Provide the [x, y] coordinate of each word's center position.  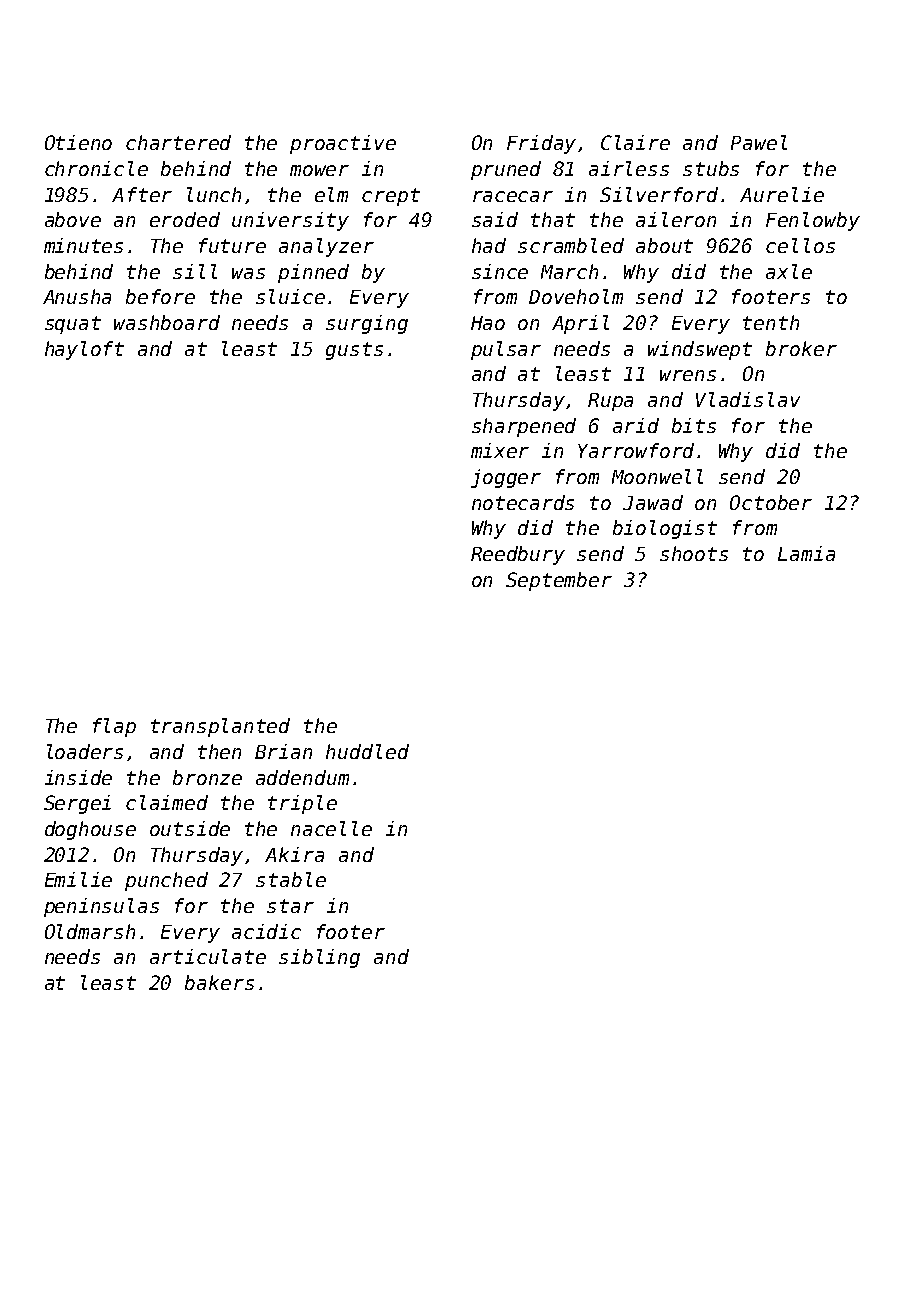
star [290, 906]
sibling [319, 958]
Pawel [759, 142]
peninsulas [101, 907]
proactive [343, 144]
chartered [178, 142]
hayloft [84, 350]
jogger [506, 478]
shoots [694, 553]
